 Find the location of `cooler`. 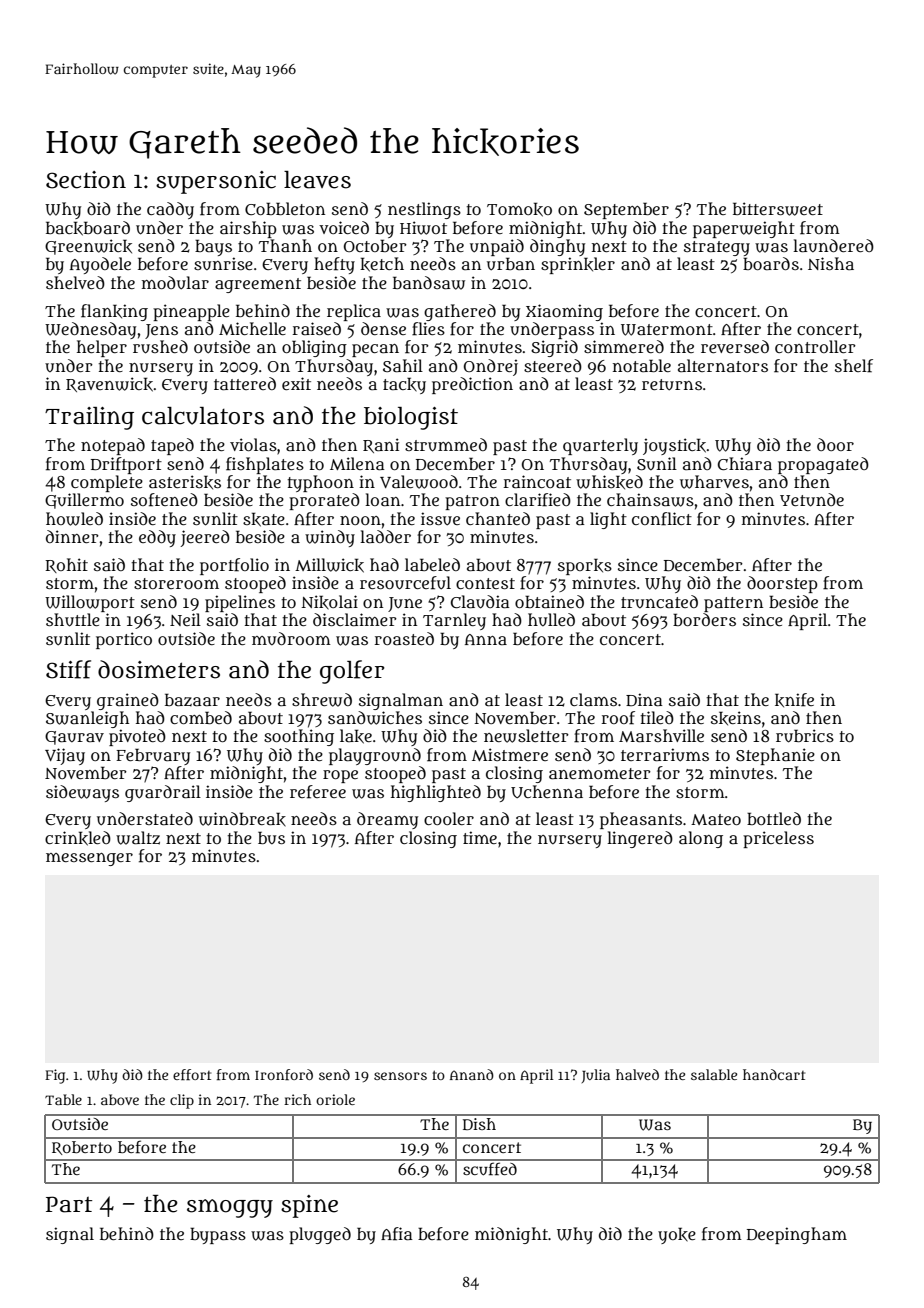

cooler is located at coordinates (449, 818).
